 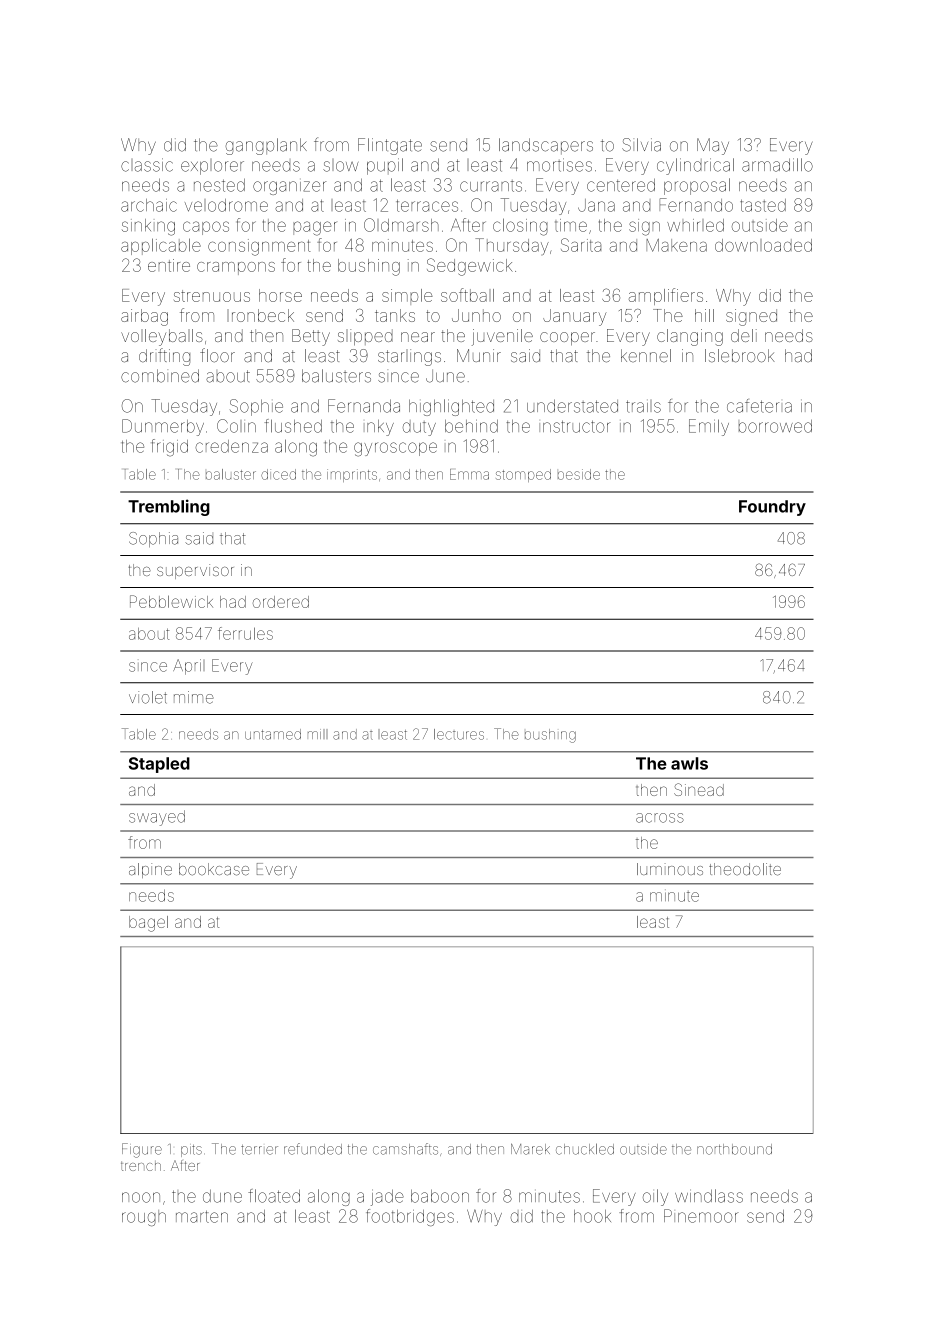 What do you see at coordinates (266, 146) in the screenshot?
I see `gangplank` at bounding box center [266, 146].
